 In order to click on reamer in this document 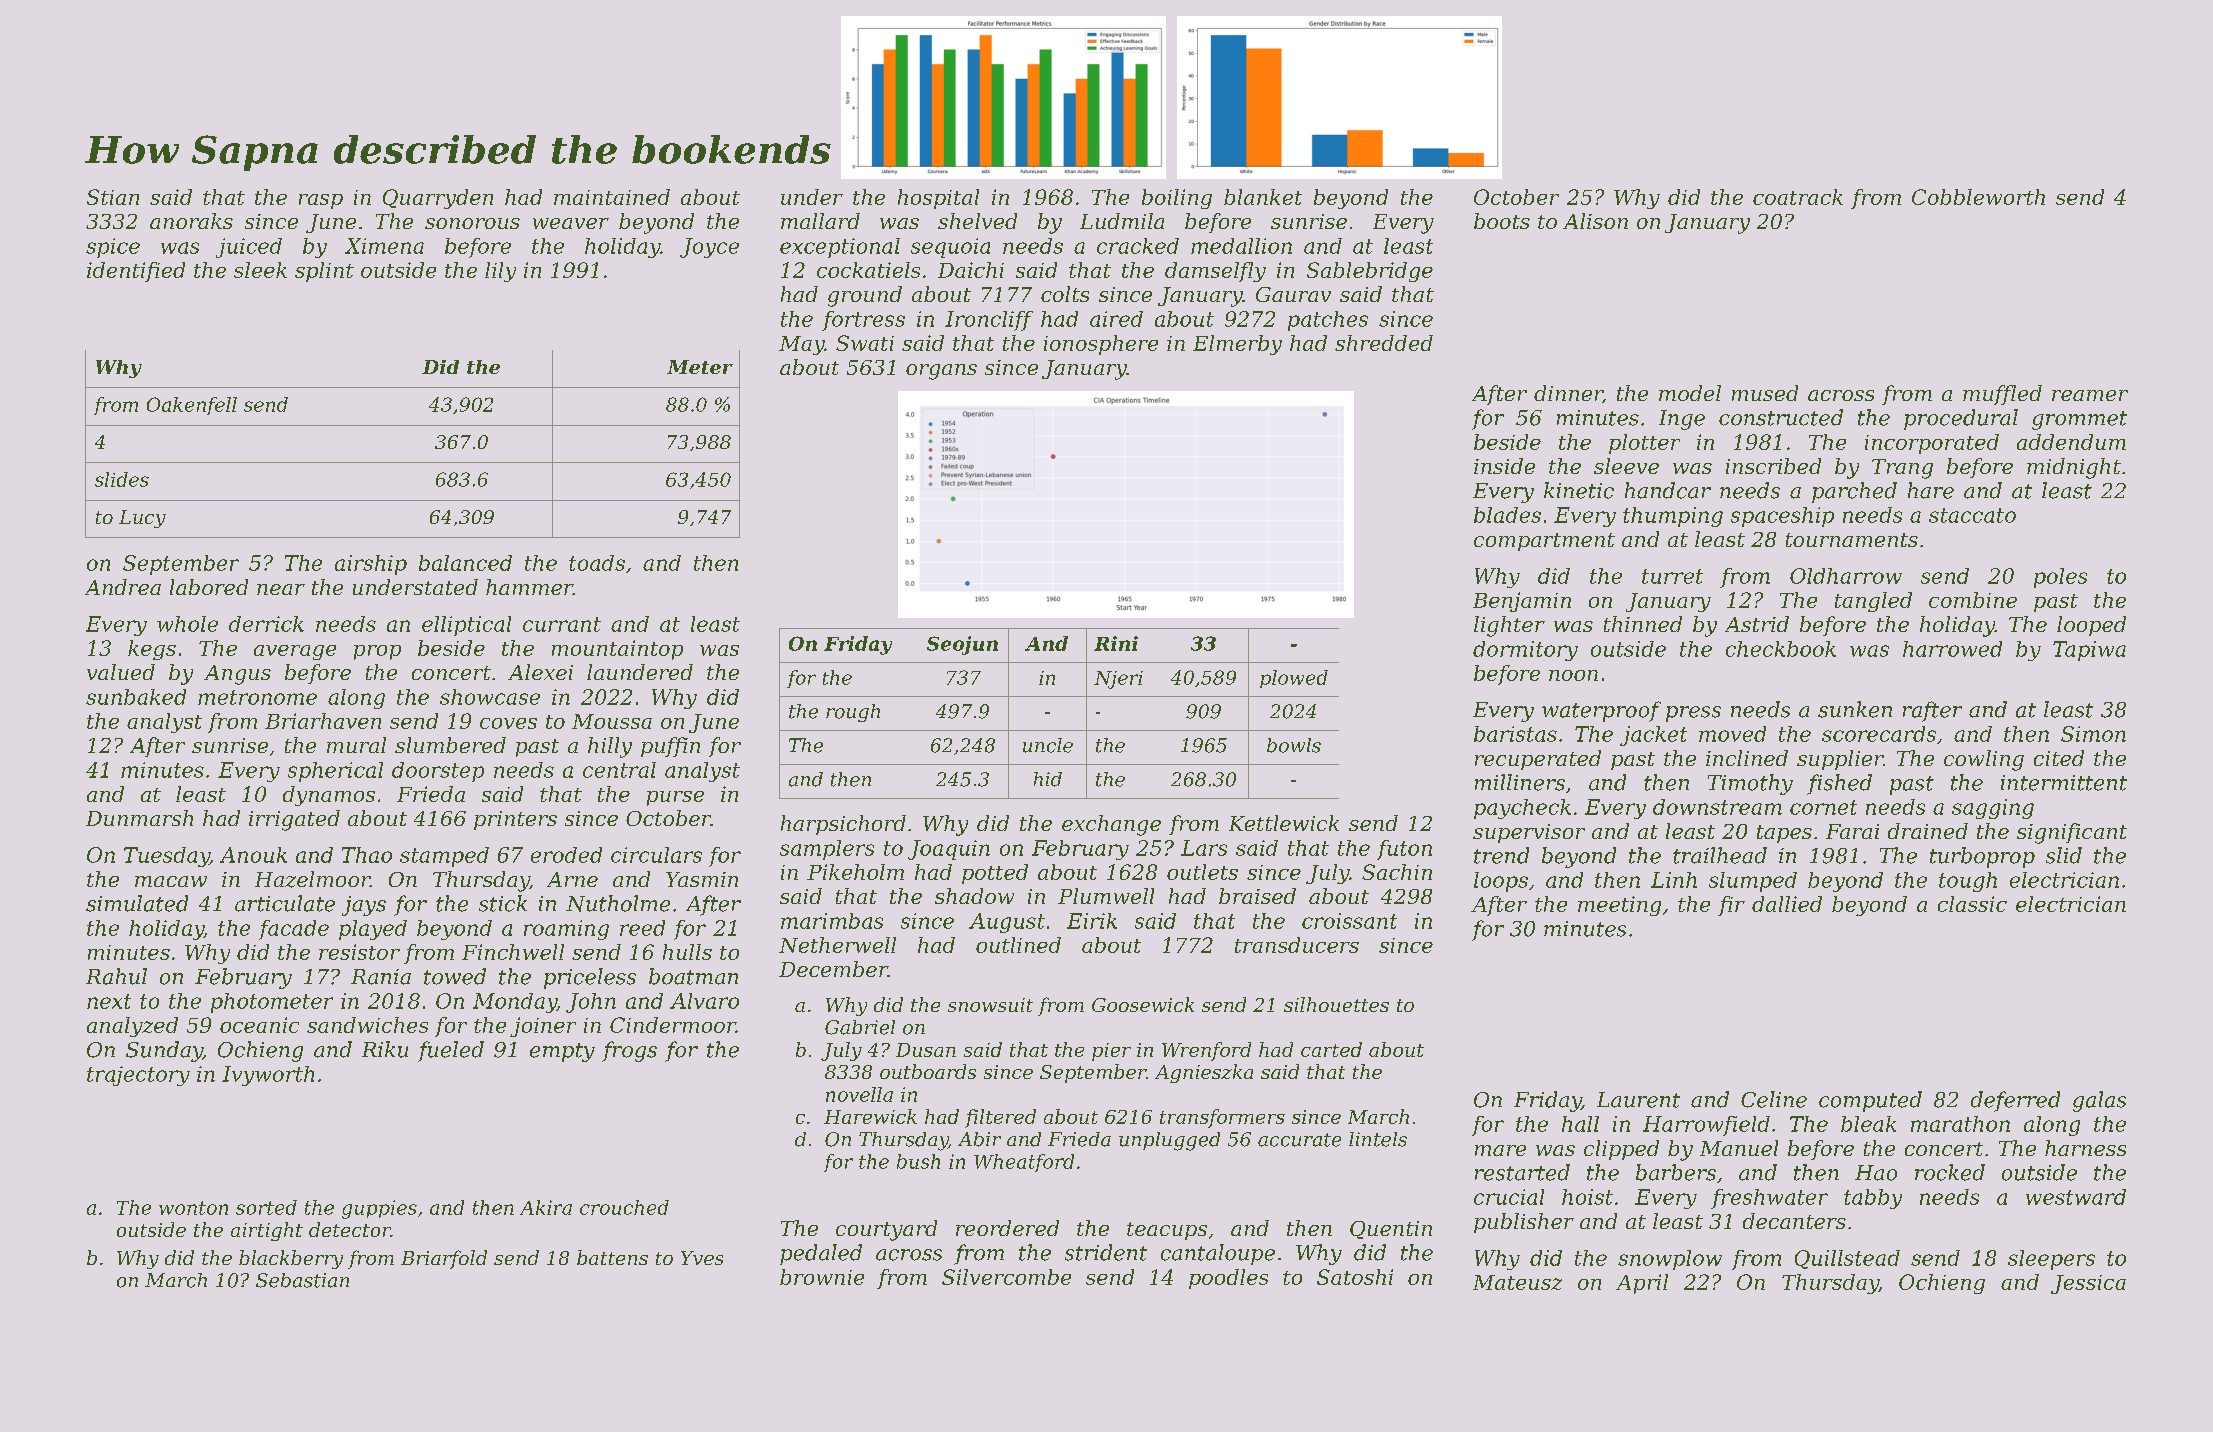, I will do `click(2090, 395)`.
